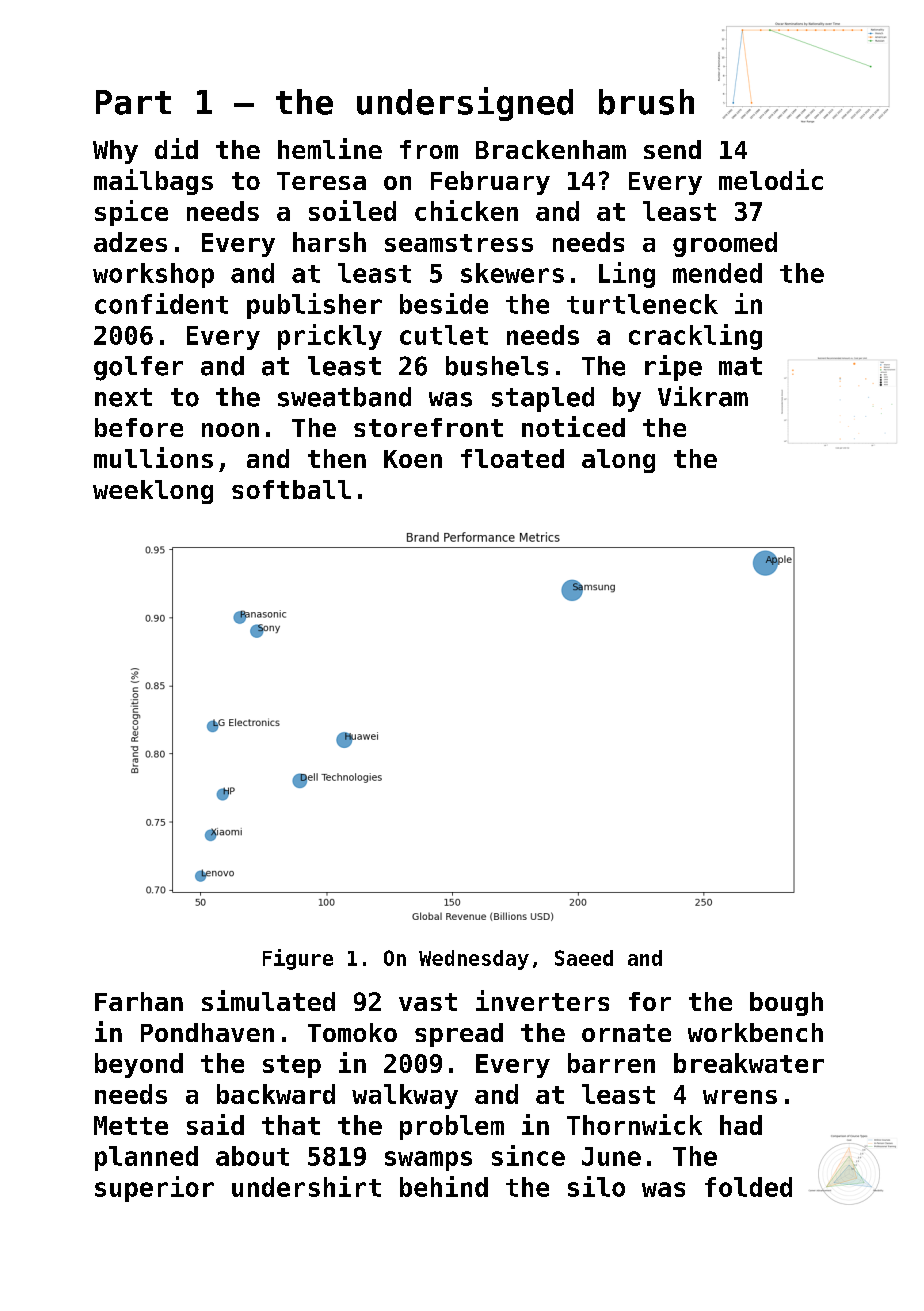 The height and width of the document is (1311, 924). What do you see at coordinates (176, 148) in the document?
I see `did` at bounding box center [176, 148].
